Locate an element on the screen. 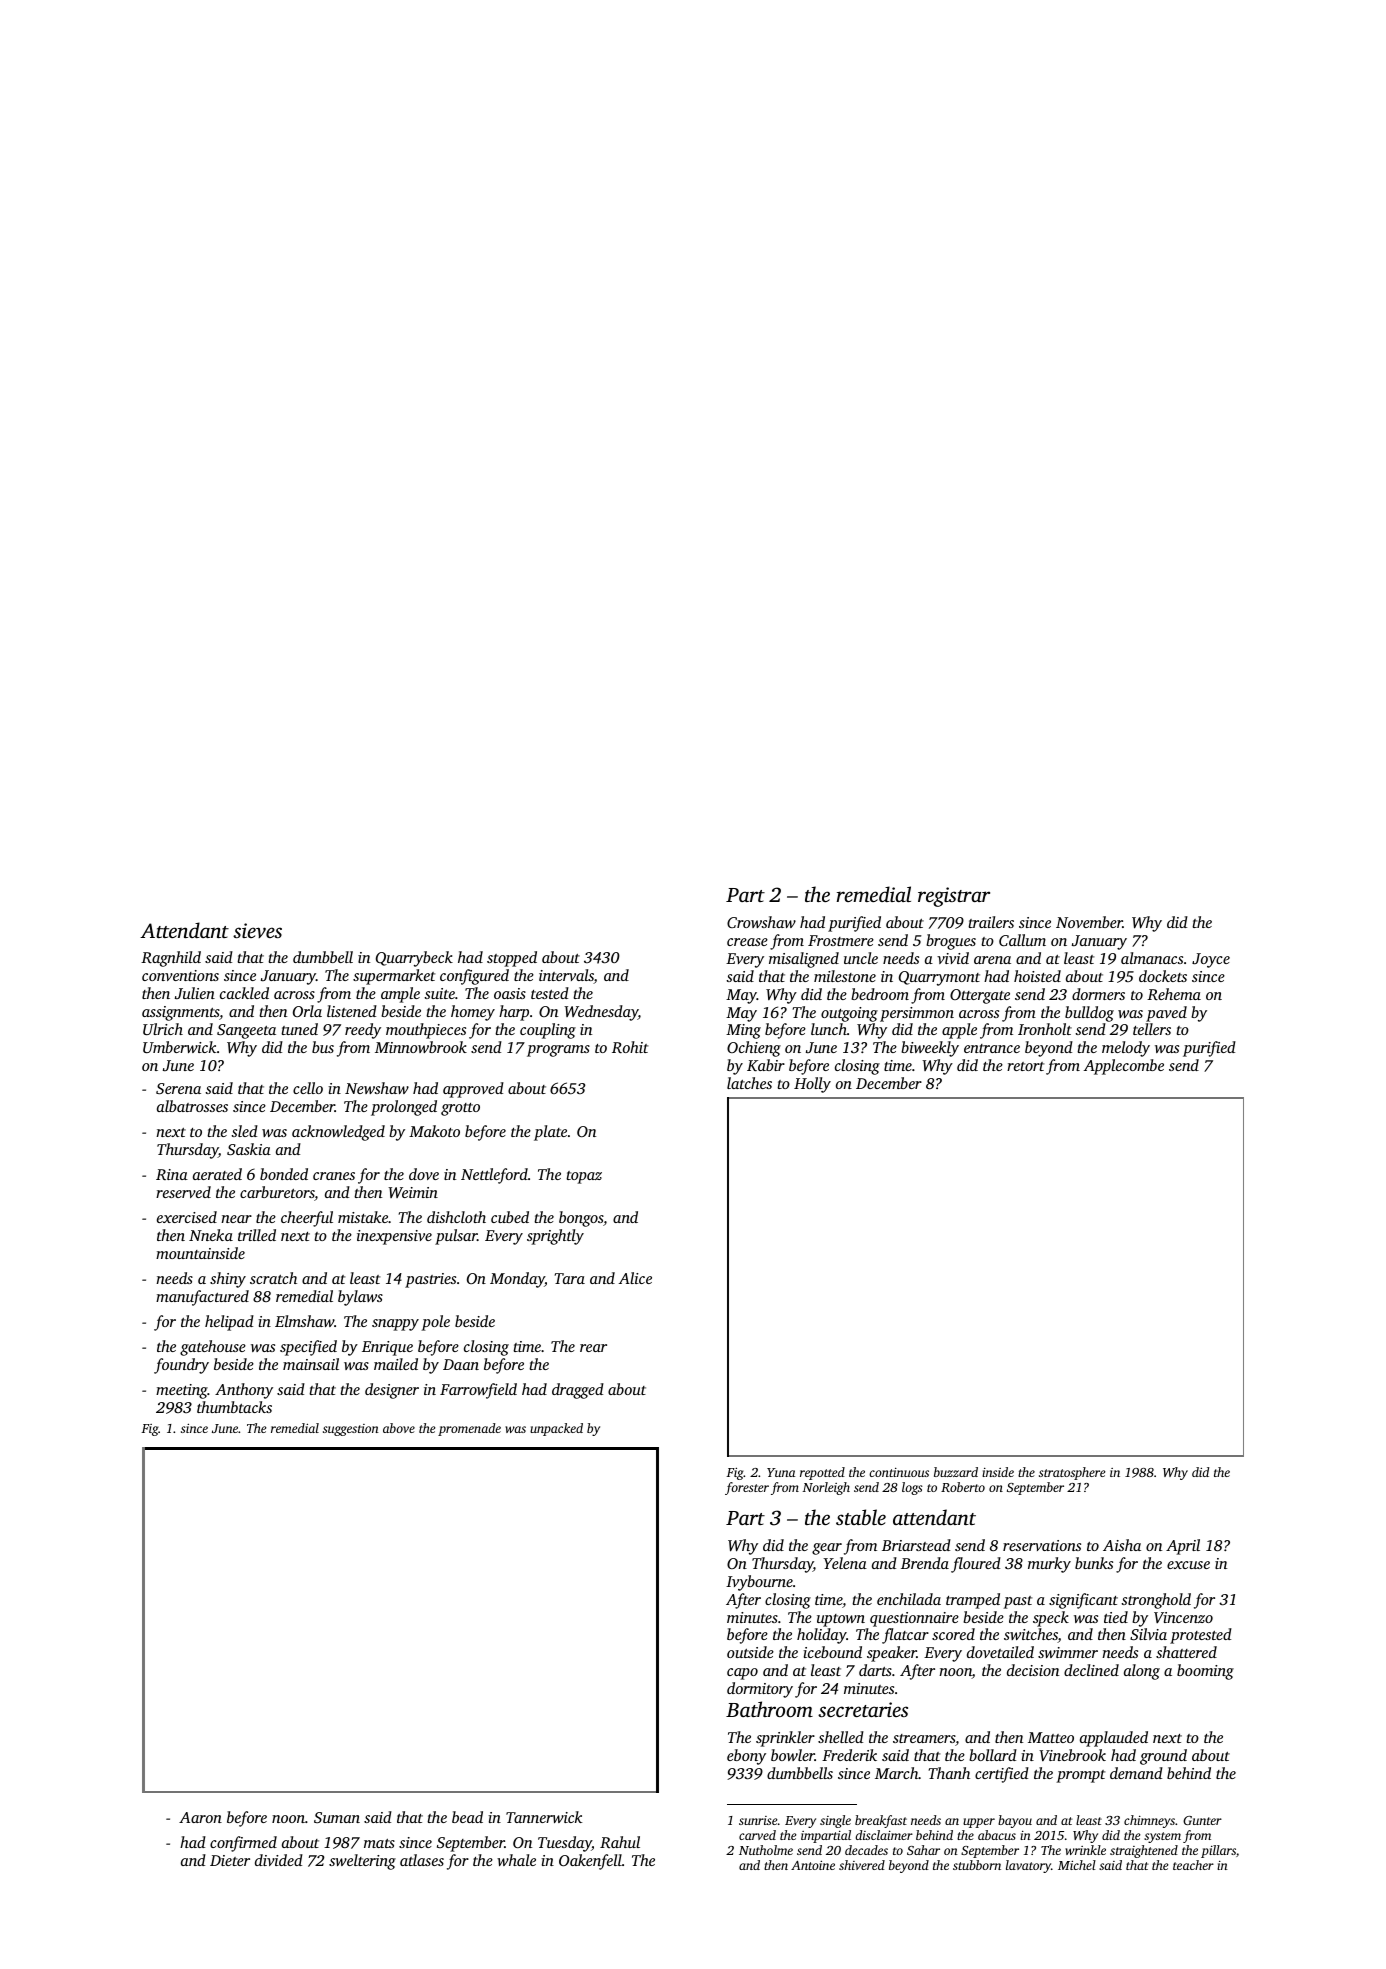 The height and width of the screenshot is (1969, 1386). sieves is located at coordinates (257, 930).
